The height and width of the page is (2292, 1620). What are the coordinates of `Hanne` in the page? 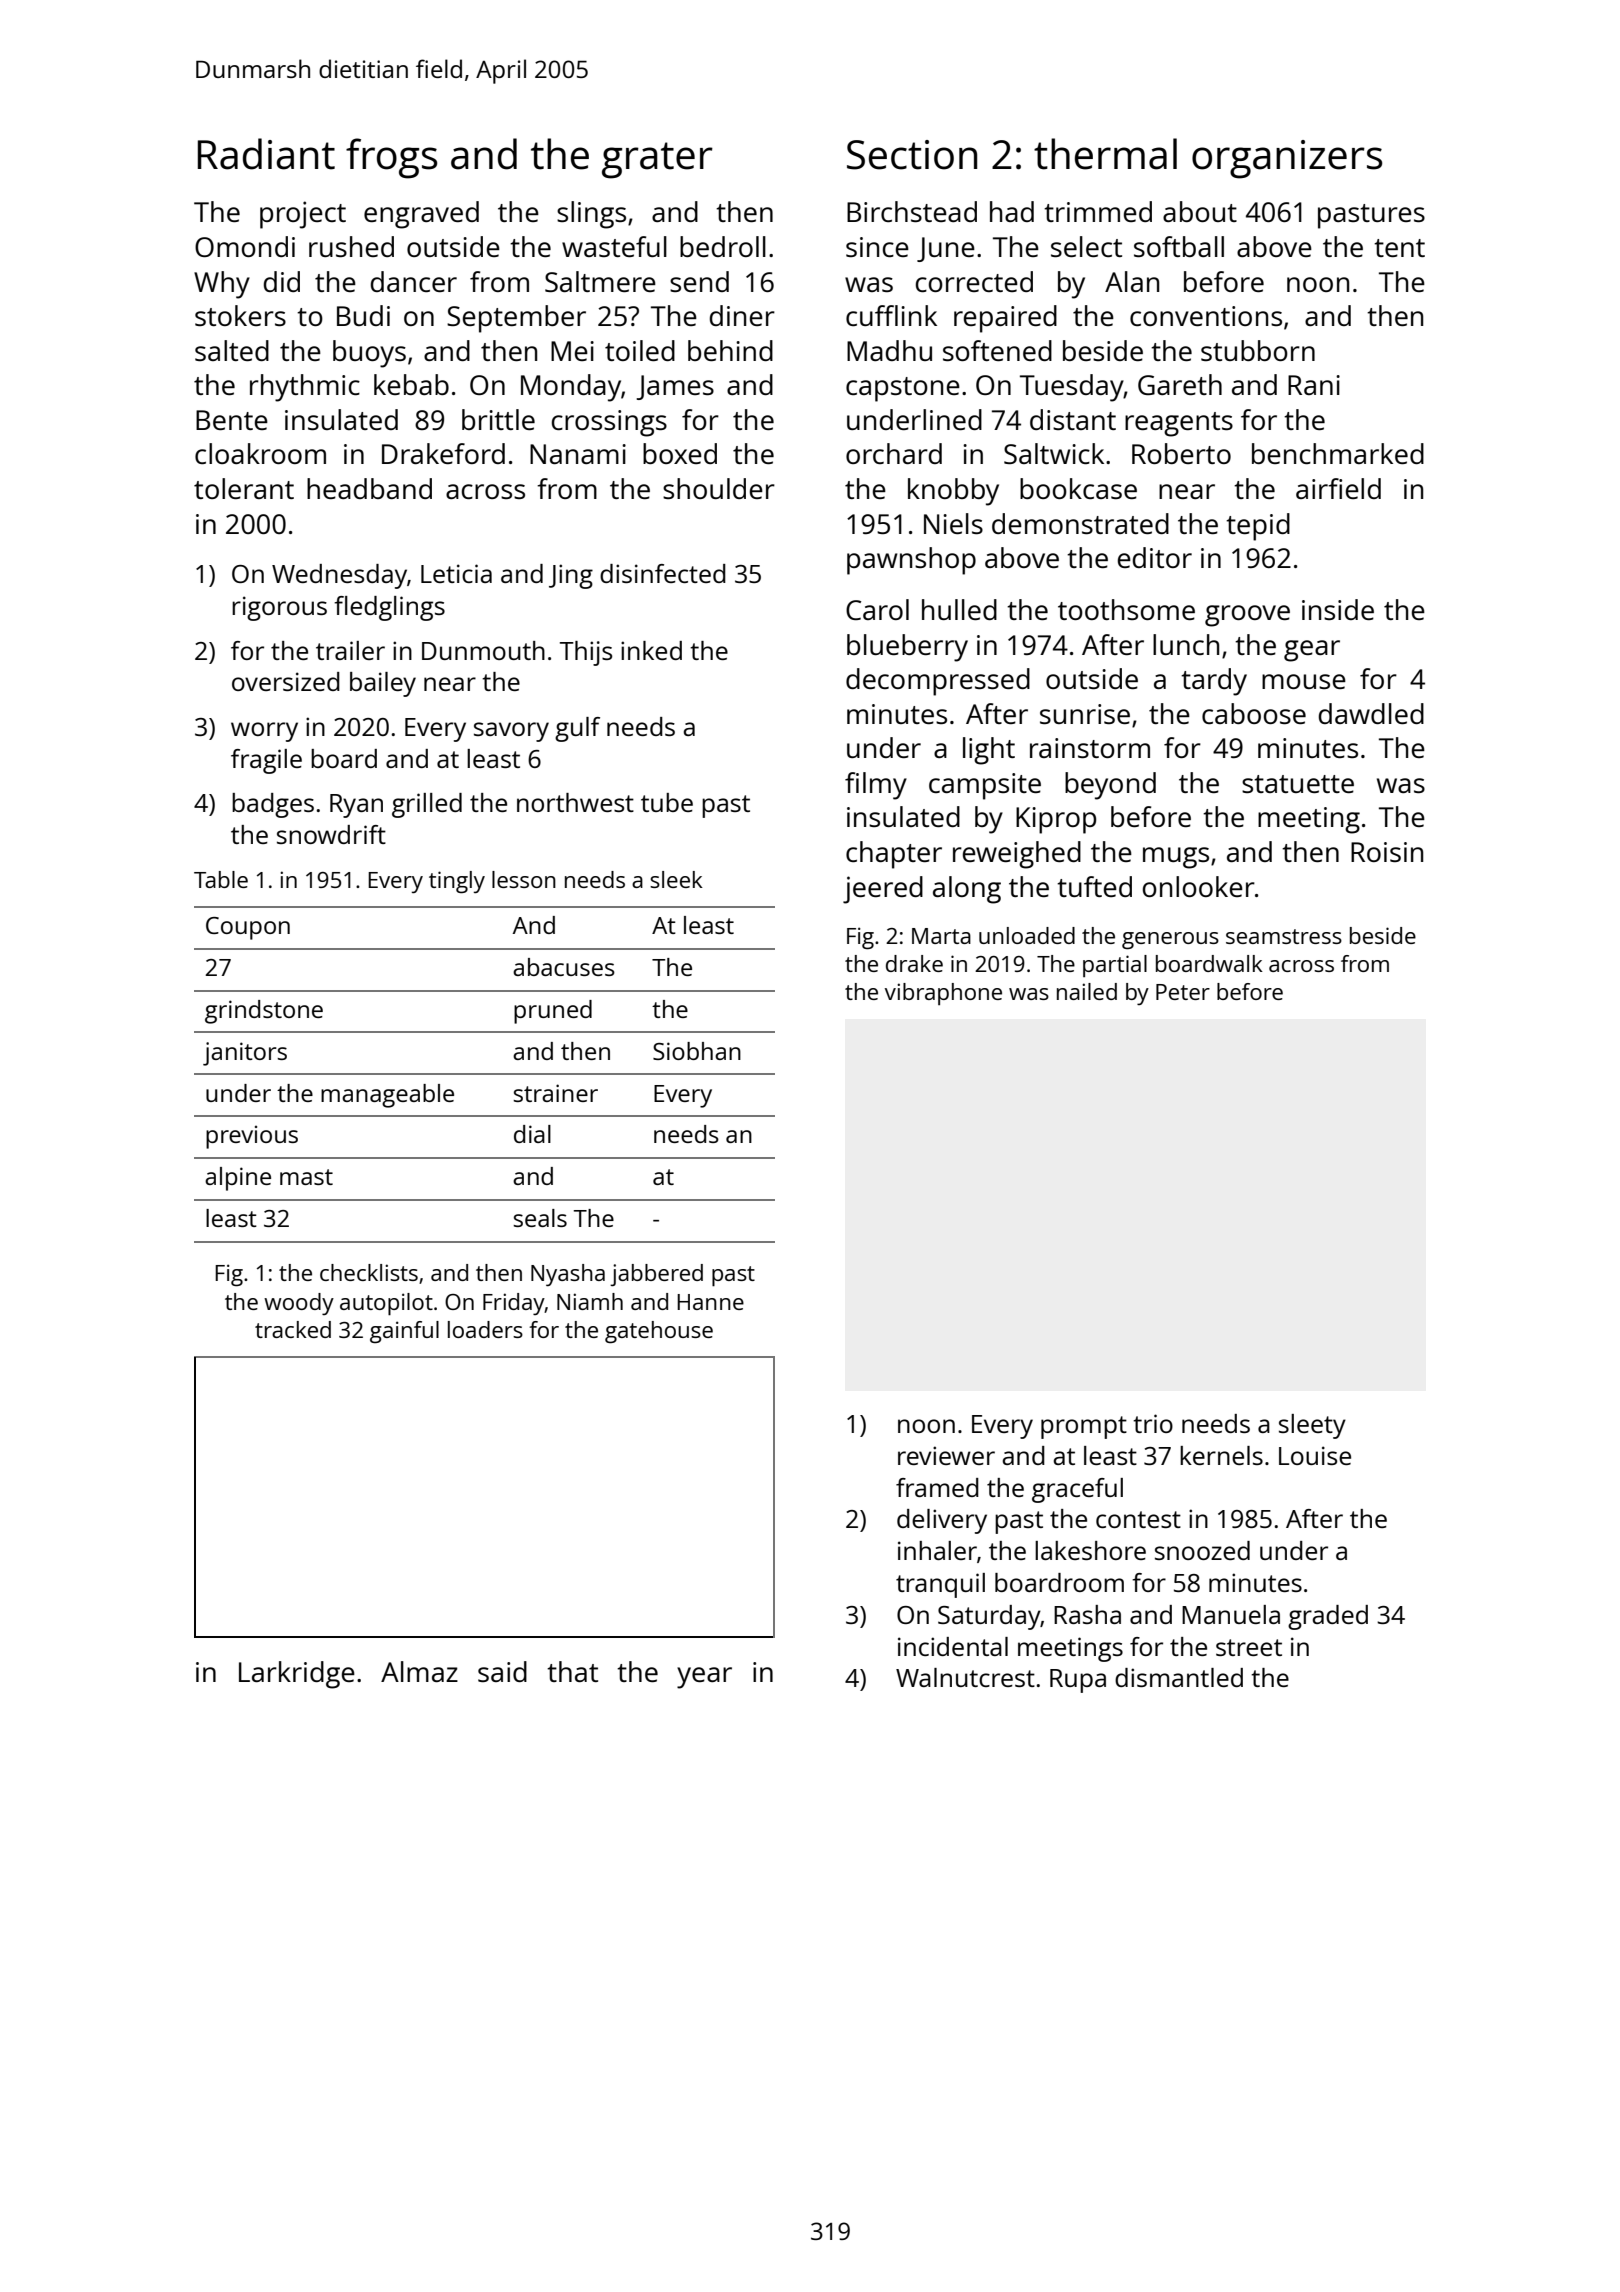 It's located at (710, 1302).
